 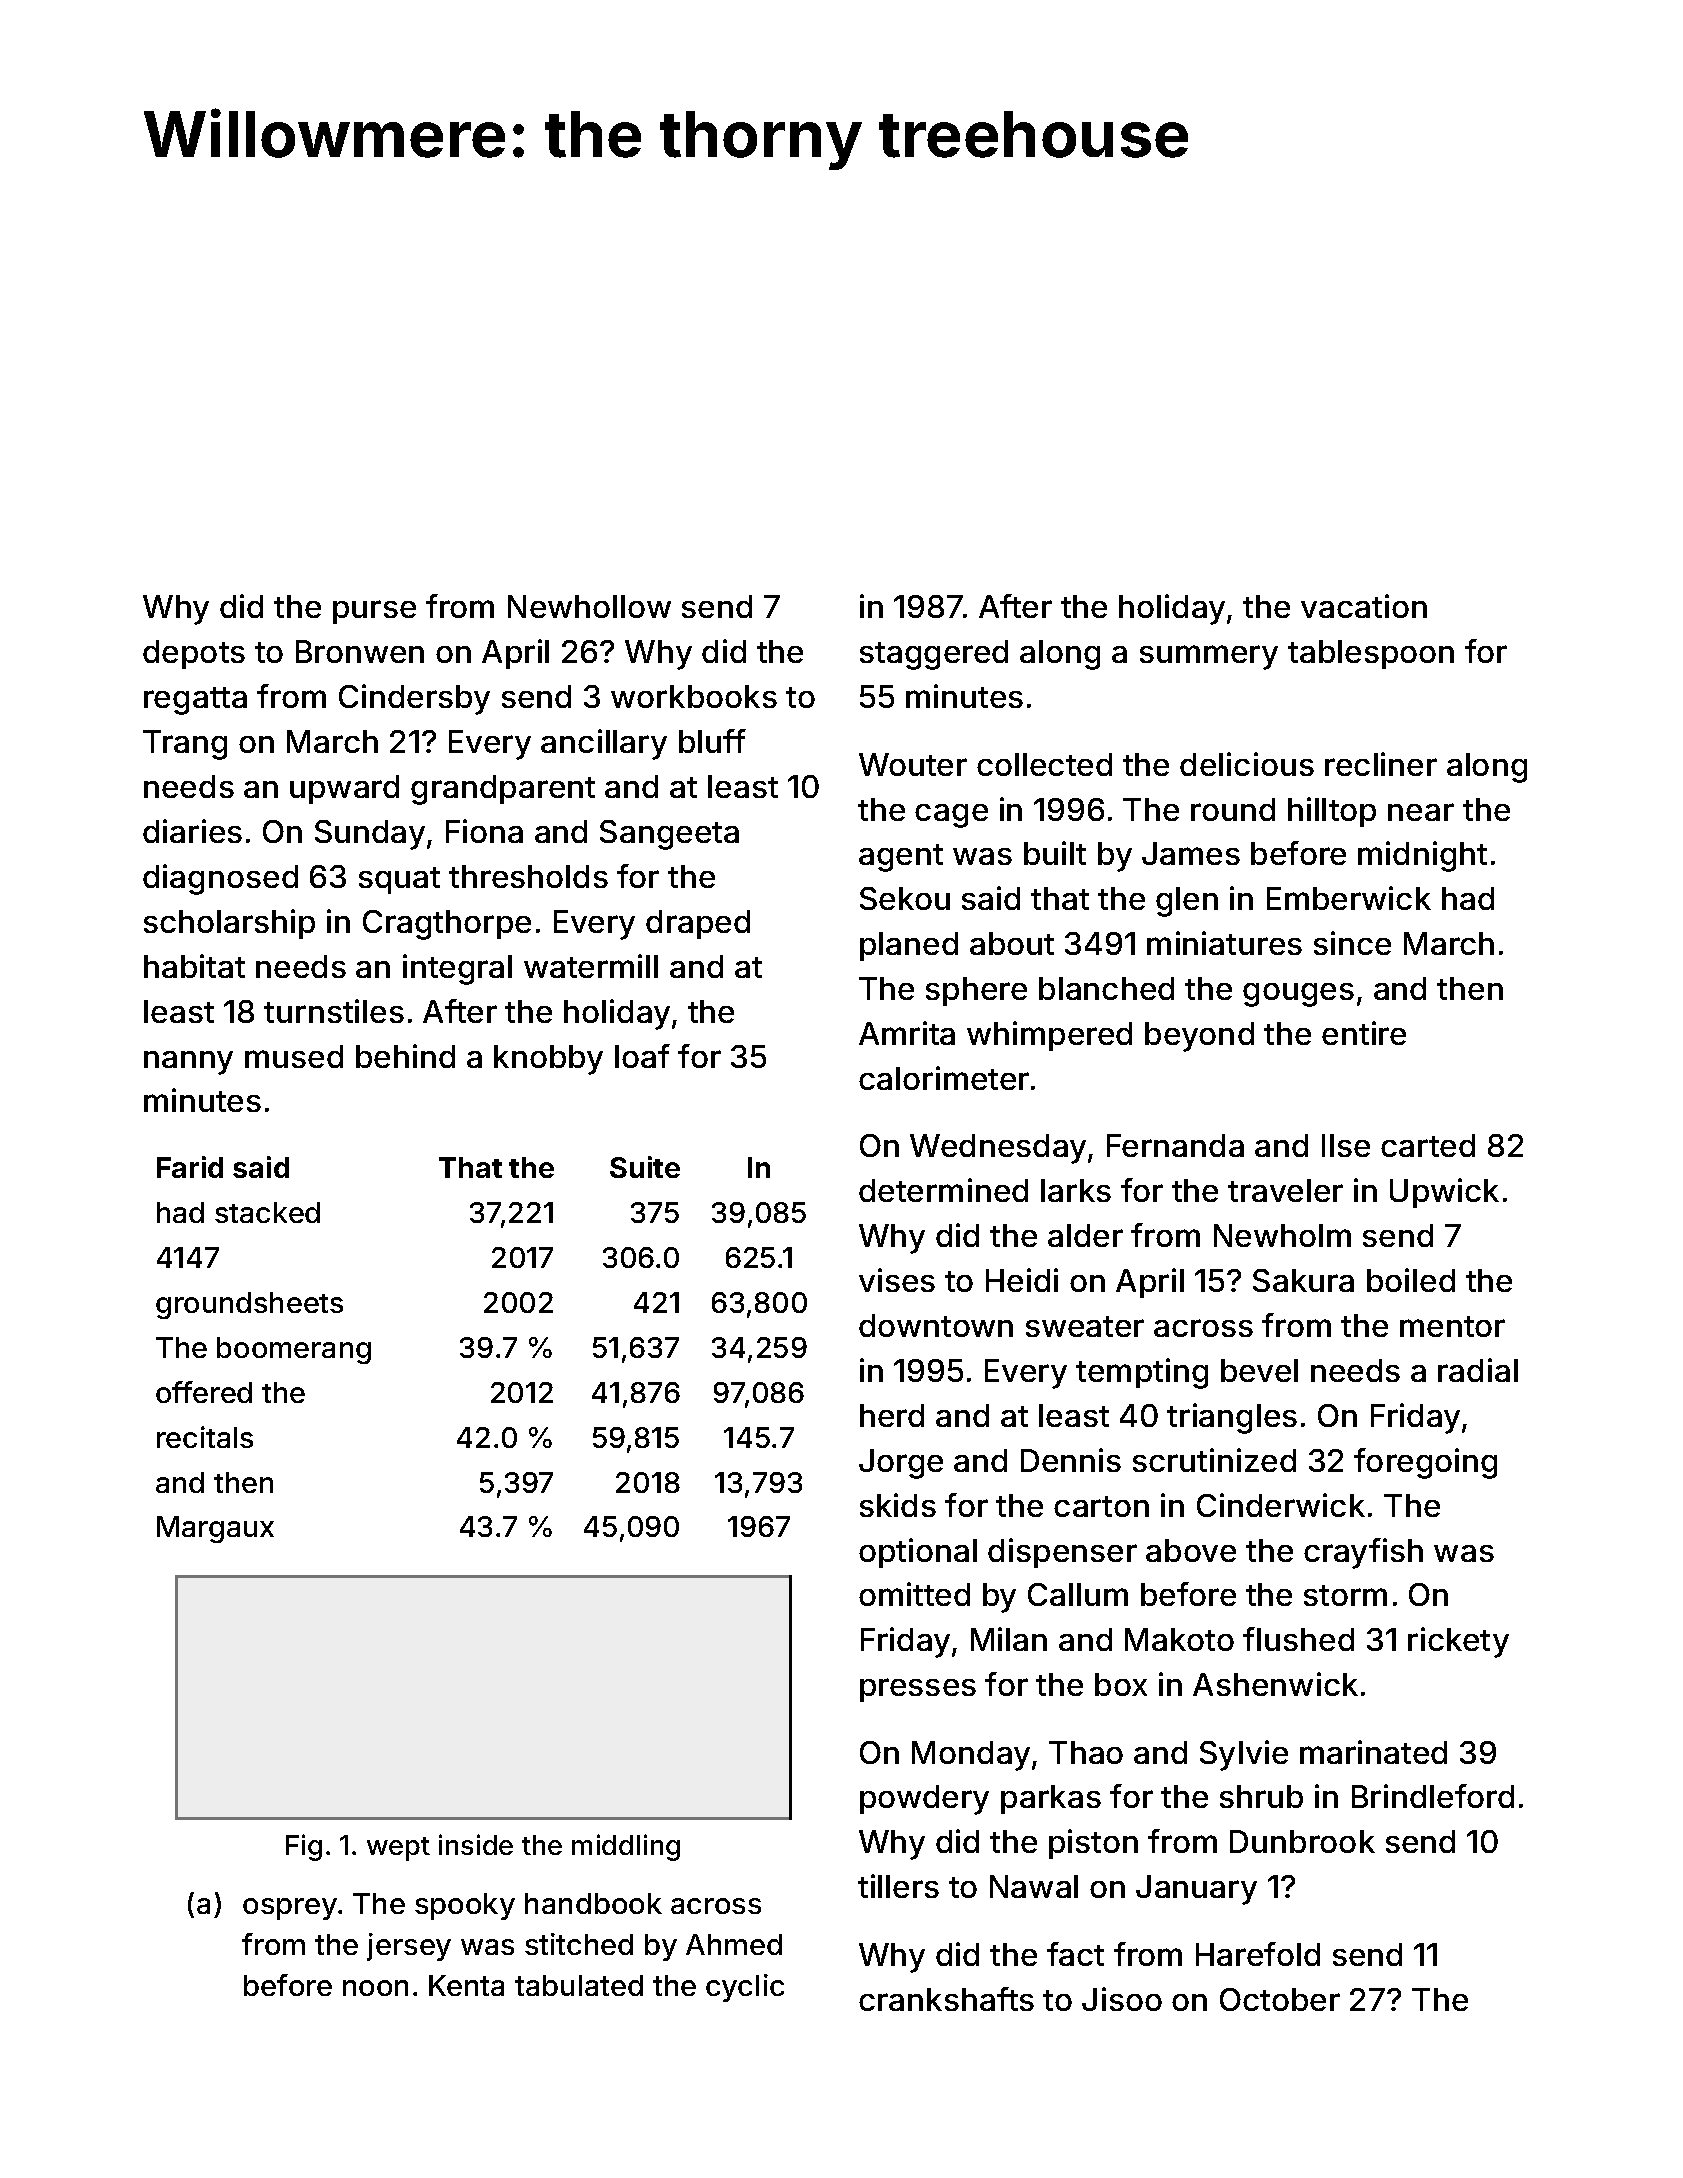 I want to click on Fig, so click(x=304, y=1847).
